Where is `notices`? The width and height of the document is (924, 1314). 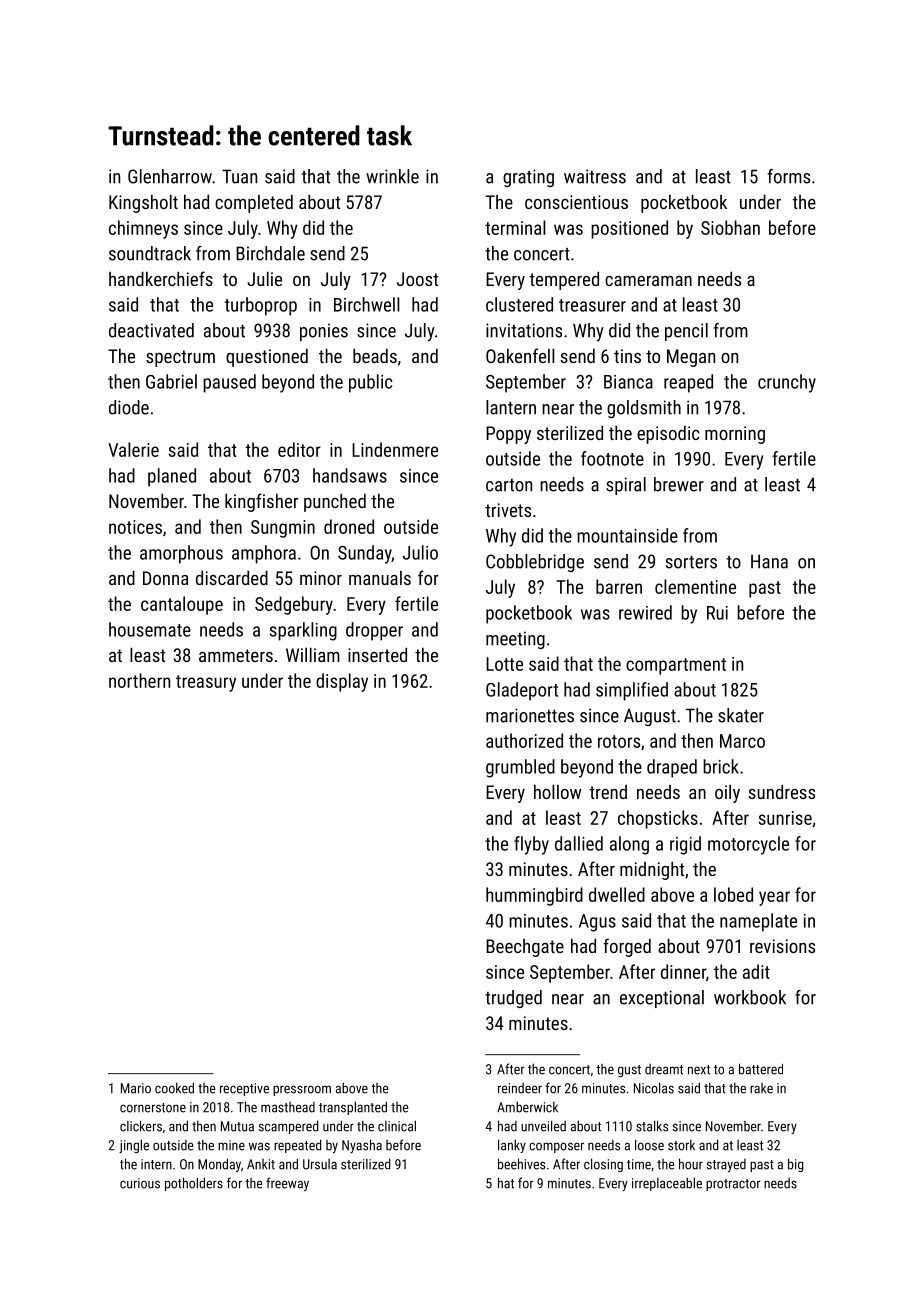
notices is located at coordinates (135, 527).
